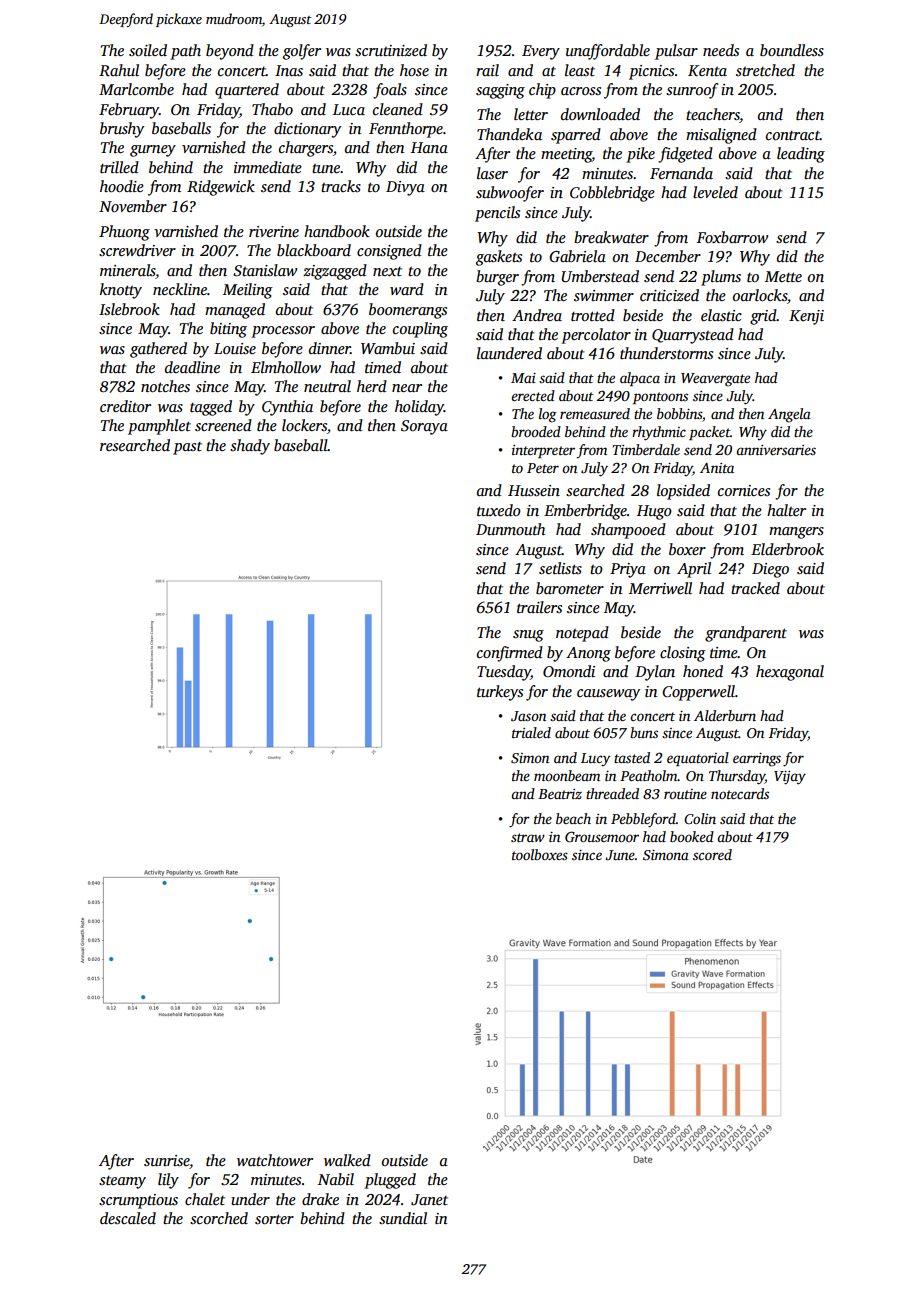  What do you see at coordinates (228, 330) in the image?
I see `biting` at bounding box center [228, 330].
